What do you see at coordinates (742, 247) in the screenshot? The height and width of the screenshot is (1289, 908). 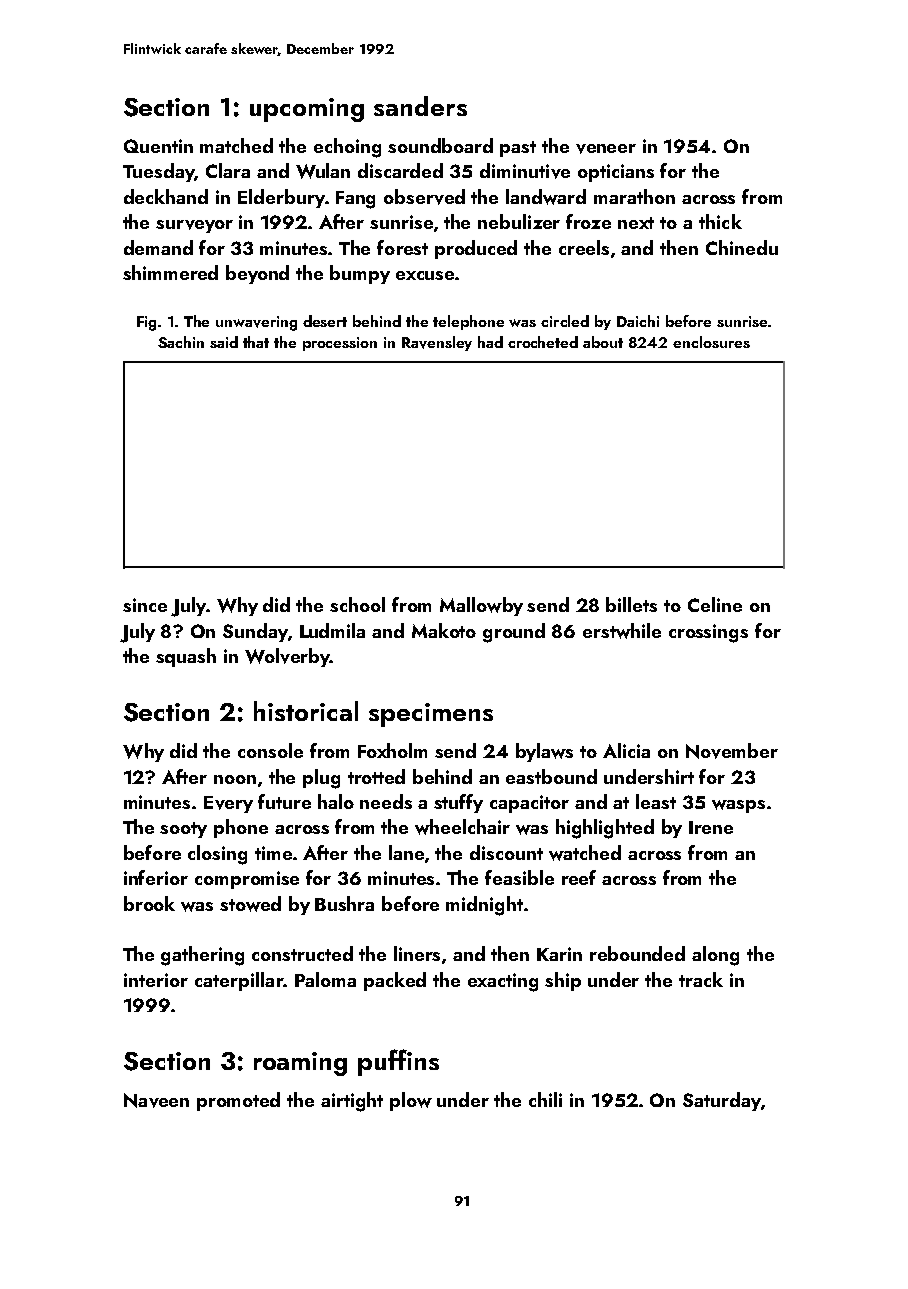 I see `Chinedu` at bounding box center [742, 247].
